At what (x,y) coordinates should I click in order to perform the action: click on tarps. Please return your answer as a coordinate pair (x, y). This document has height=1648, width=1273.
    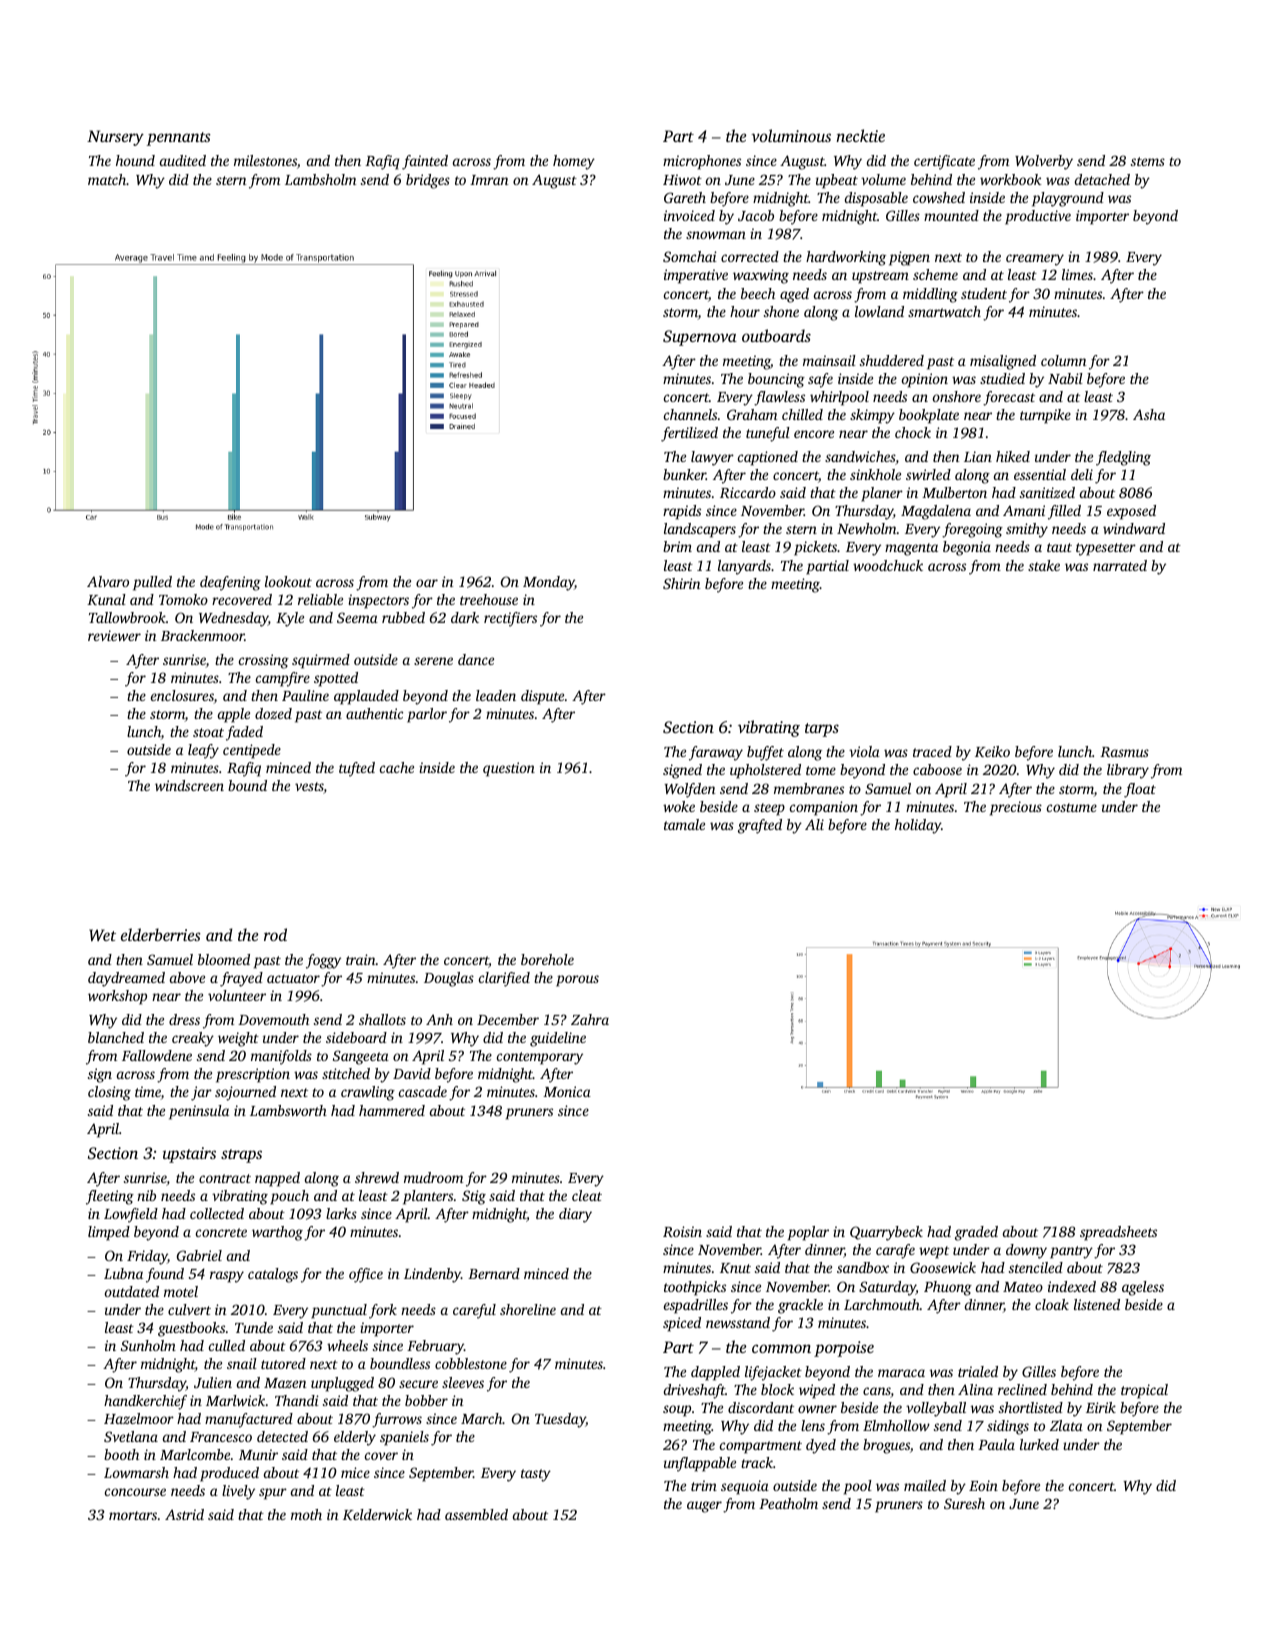
    Looking at the image, I should click on (822, 730).
